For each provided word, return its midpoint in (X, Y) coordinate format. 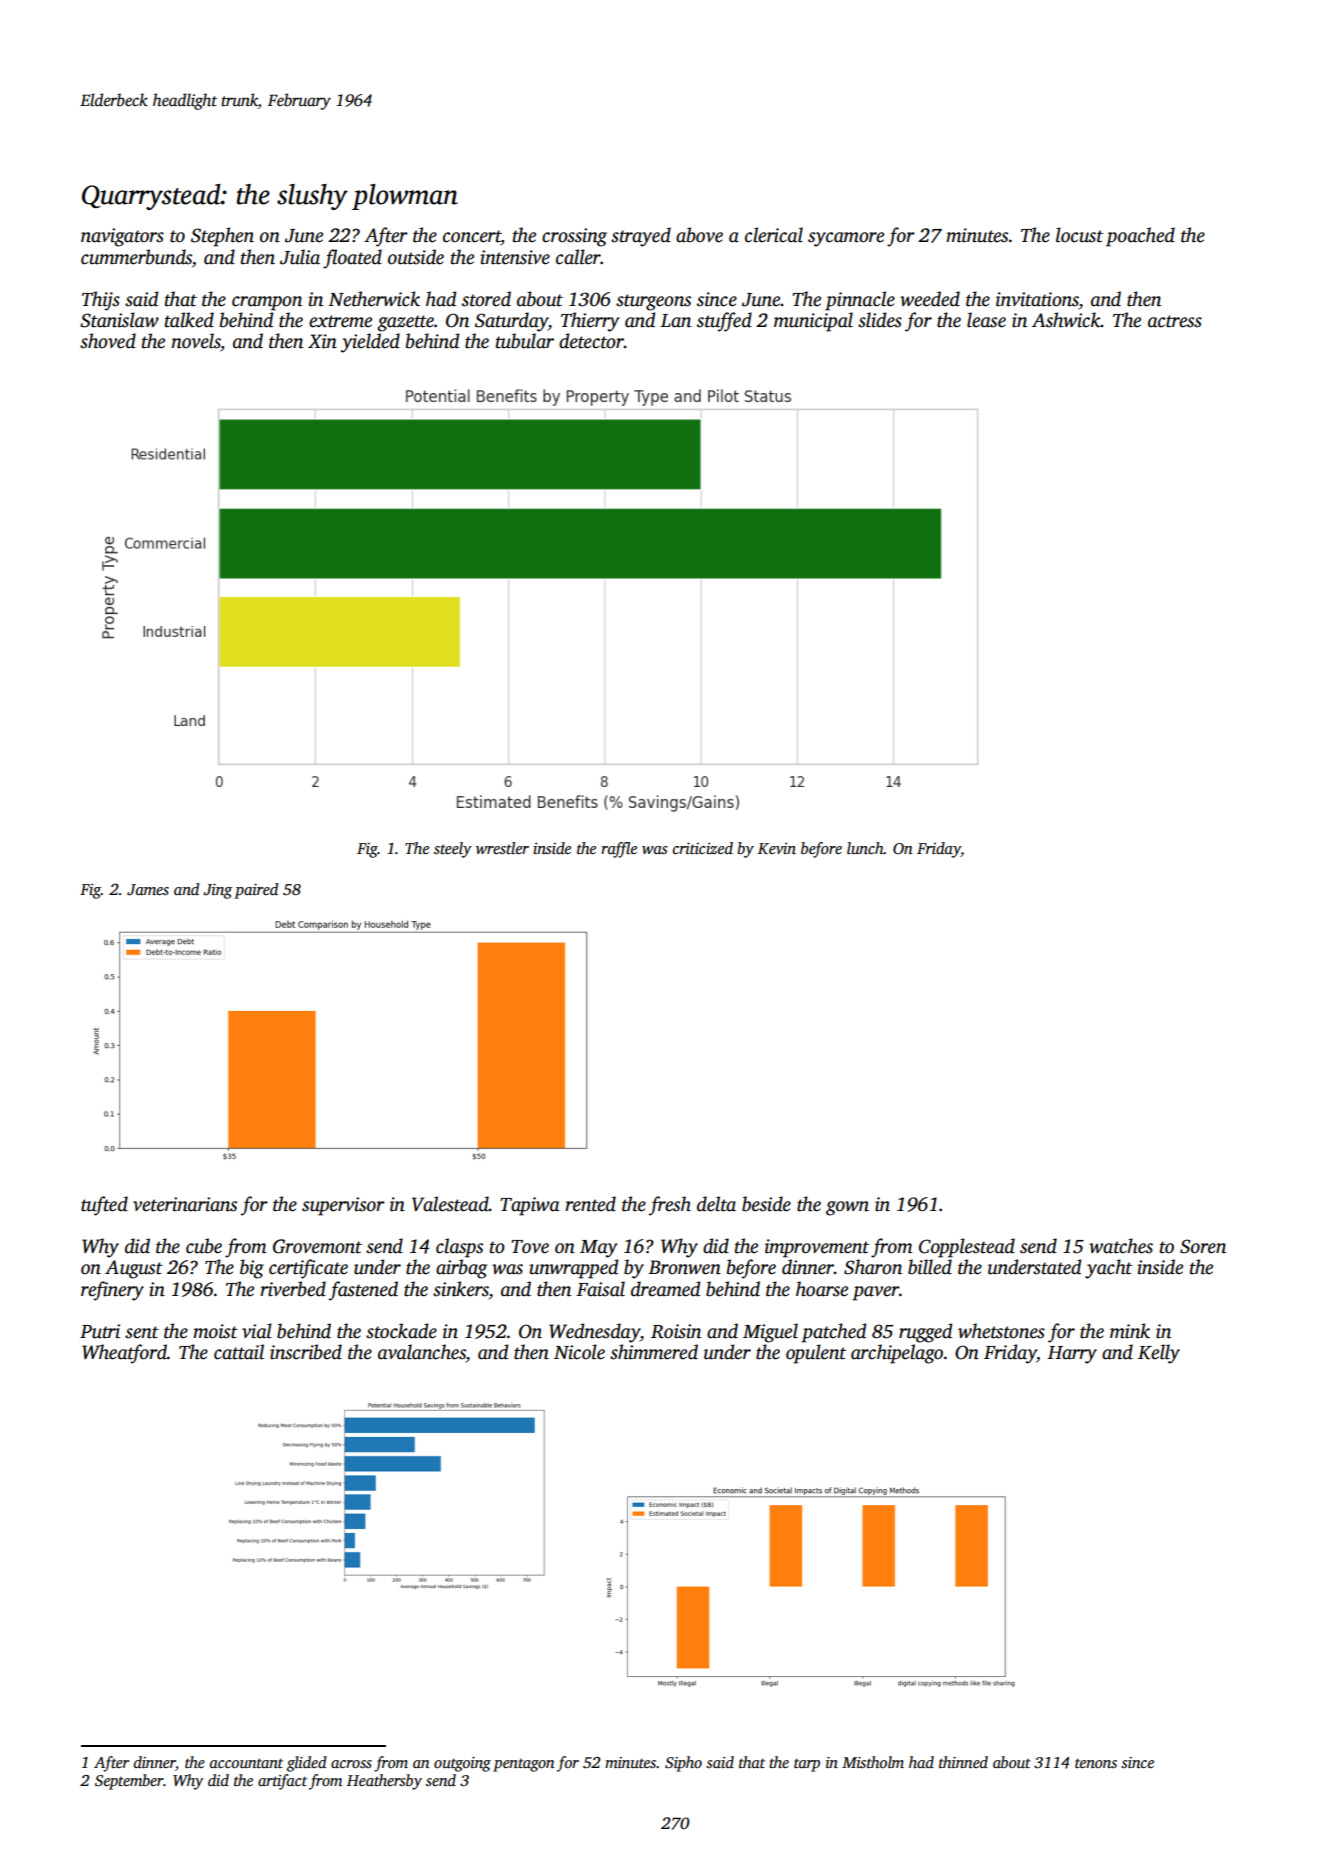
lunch (865, 848)
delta (716, 1204)
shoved (108, 341)
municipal (813, 322)
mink (1130, 1331)
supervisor (343, 1206)
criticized (703, 848)
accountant (246, 1763)
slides (880, 320)
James (148, 890)
